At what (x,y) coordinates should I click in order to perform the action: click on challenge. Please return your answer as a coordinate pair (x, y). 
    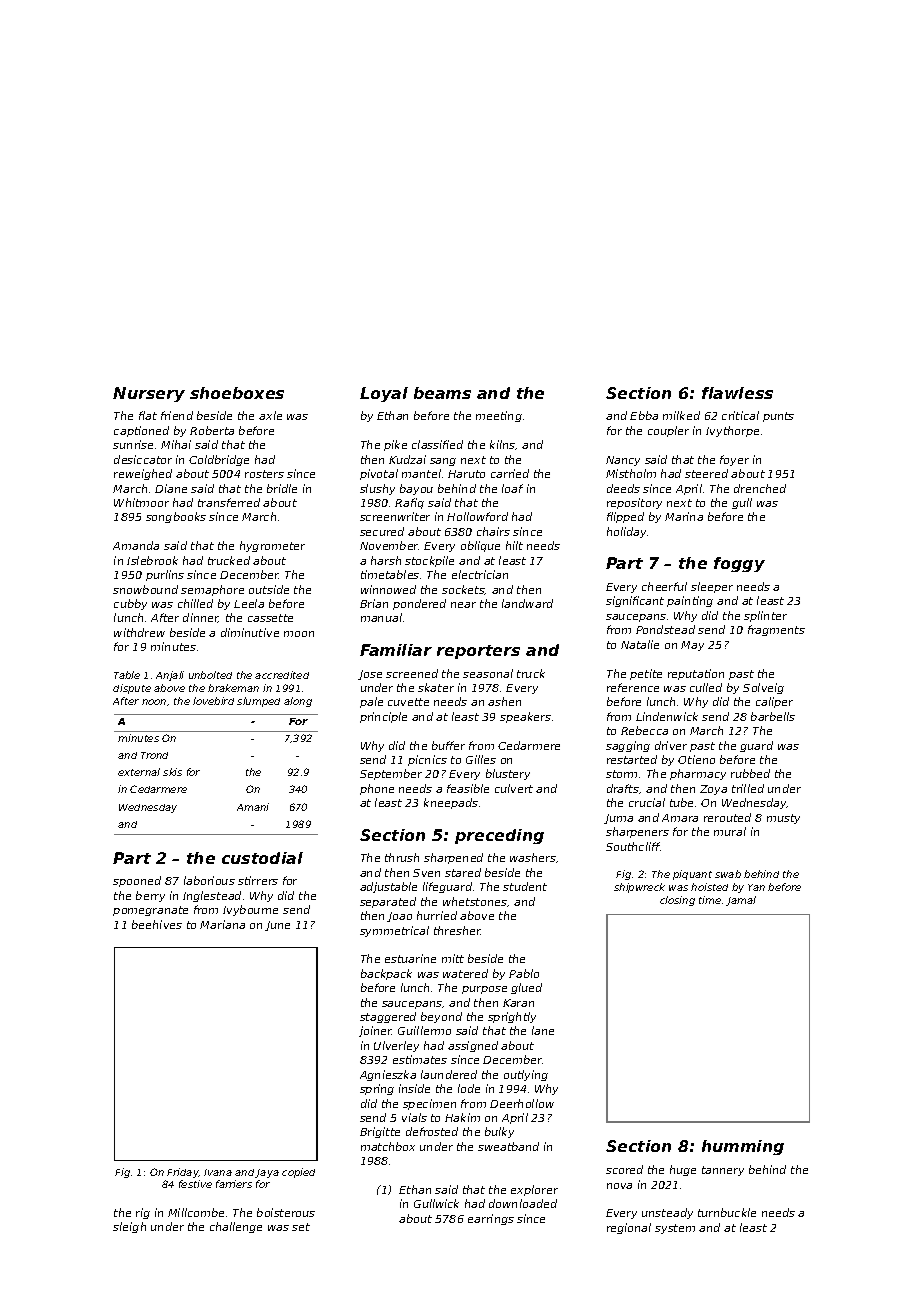
    Looking at the image, I should click on (236, 1227).
